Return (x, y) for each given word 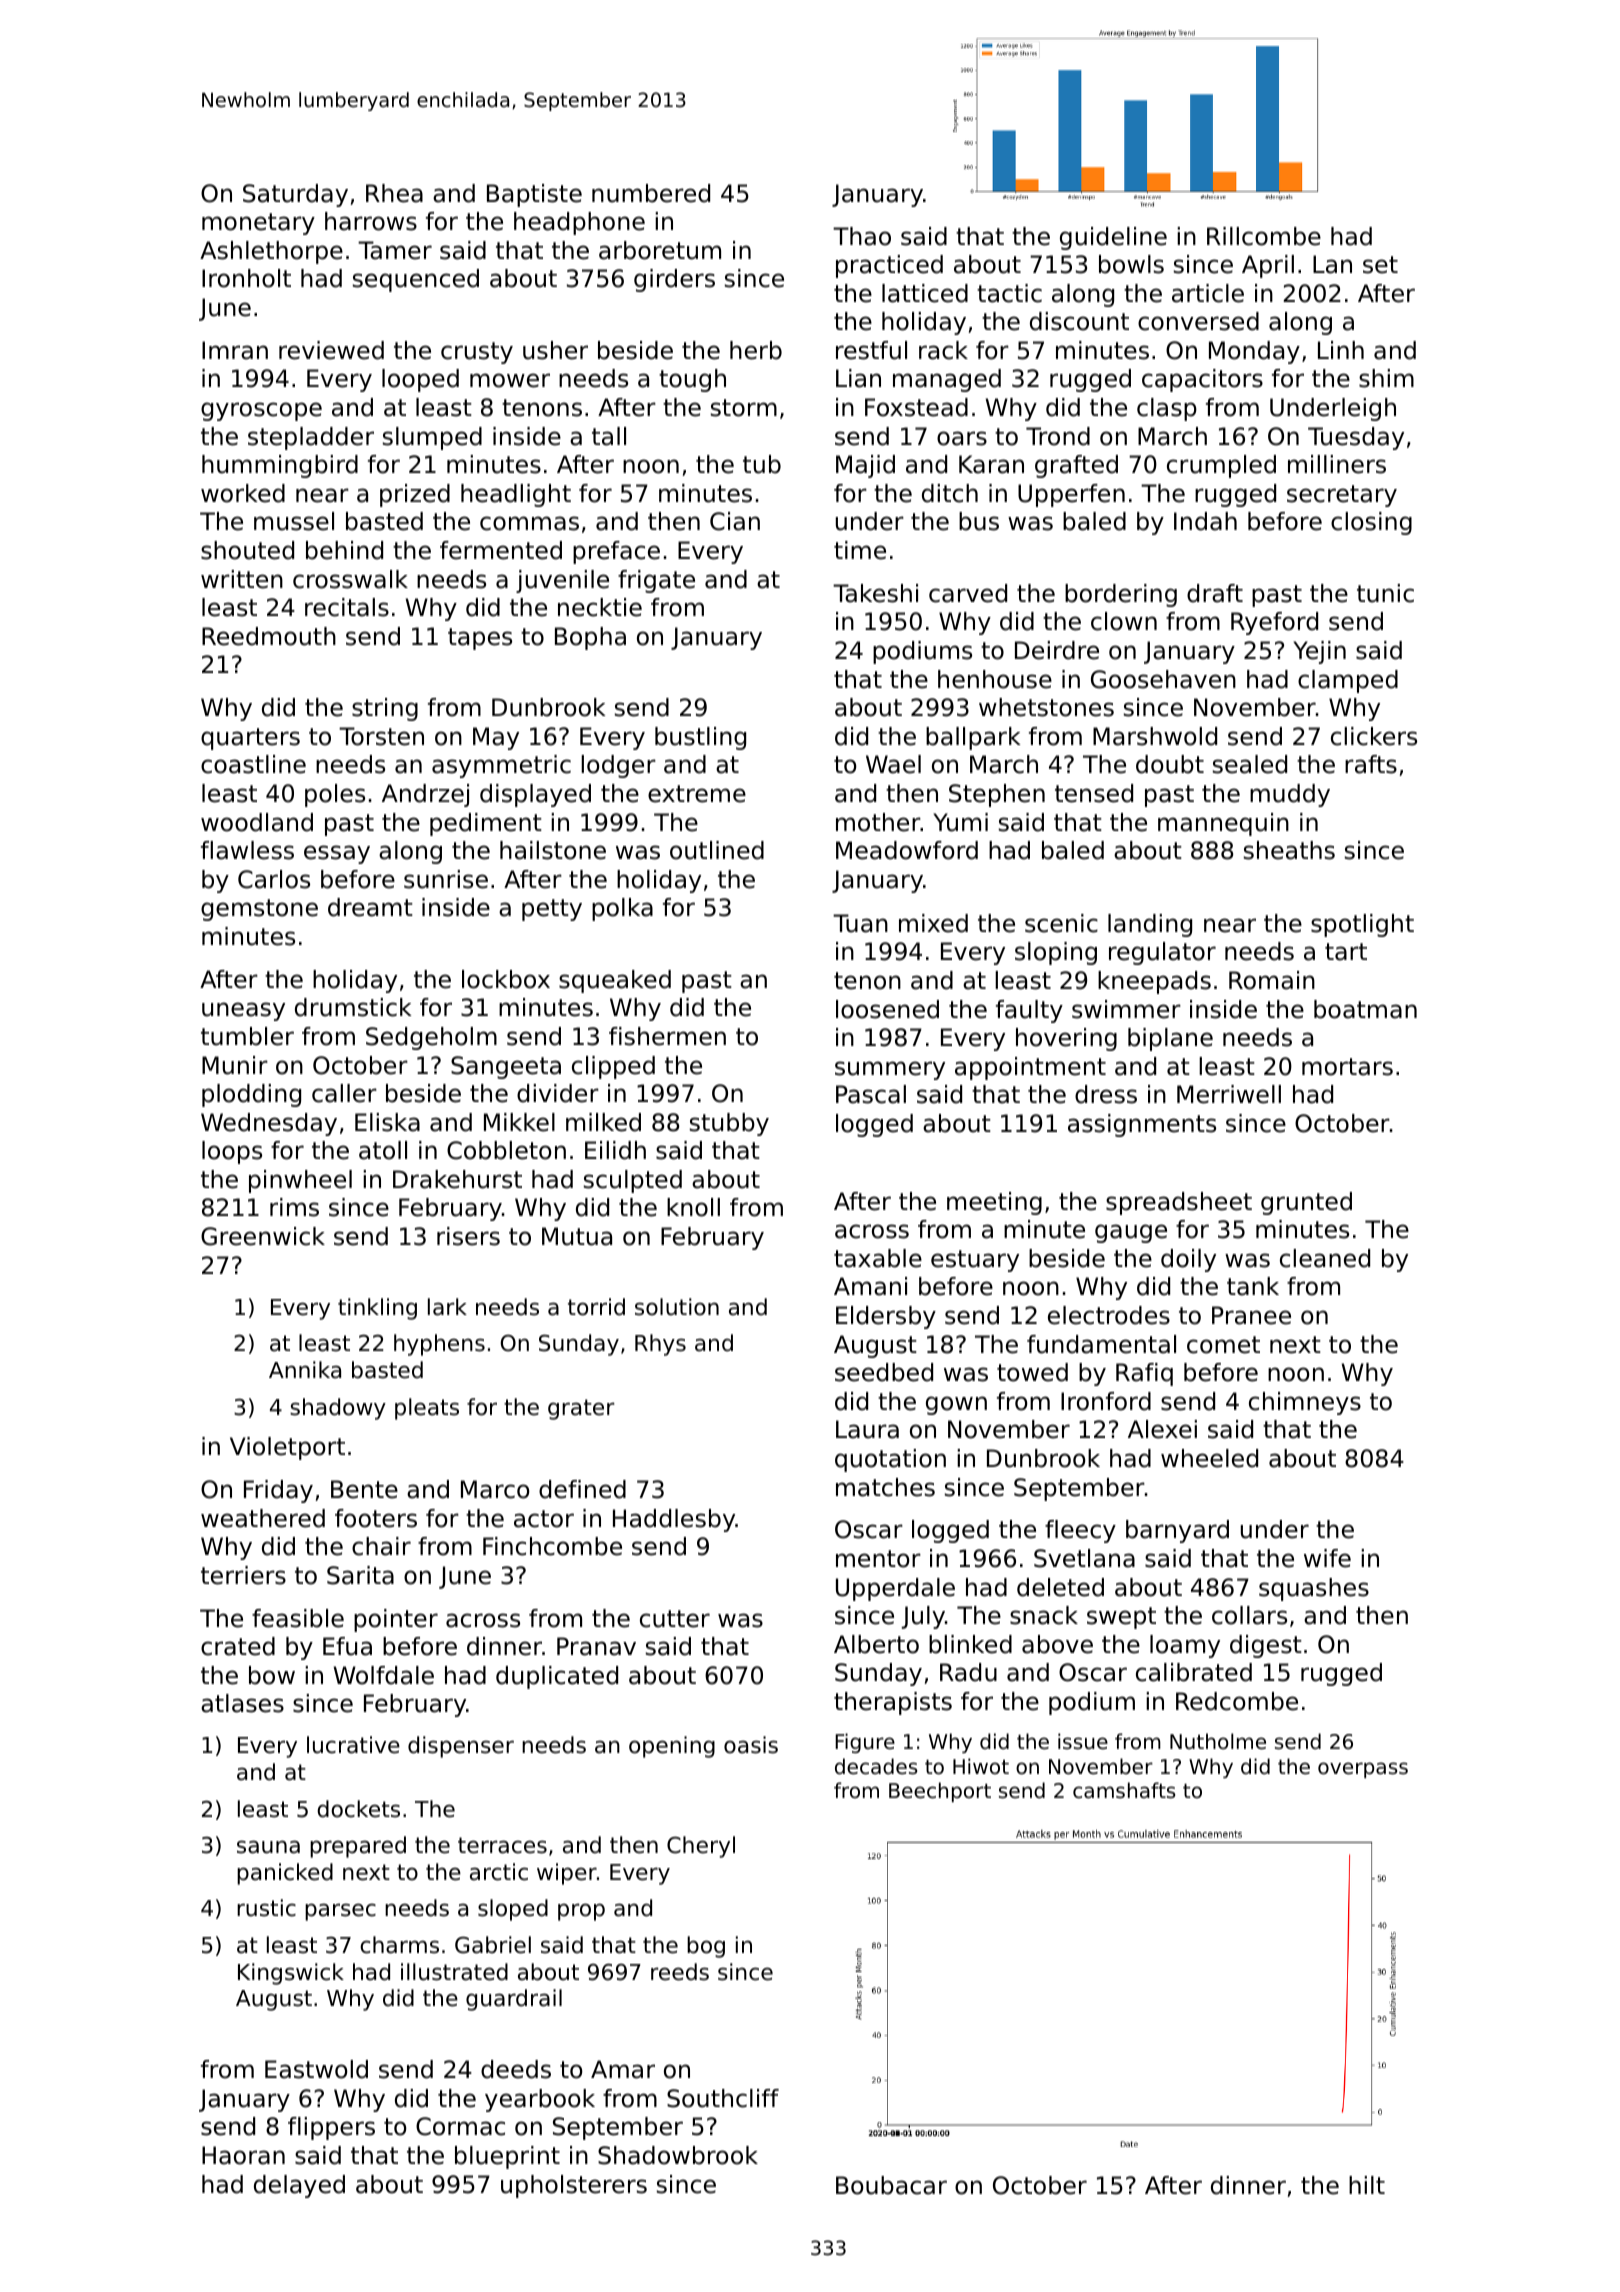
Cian (735, 521)
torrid (596, 1307)
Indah (1205, 521)
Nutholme (1218, 1741)
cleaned (1325, 1258)
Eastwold (316, 2069)
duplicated (557, 1677)
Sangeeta (506, 1067)
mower (510, 380)
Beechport (940, 1792)
